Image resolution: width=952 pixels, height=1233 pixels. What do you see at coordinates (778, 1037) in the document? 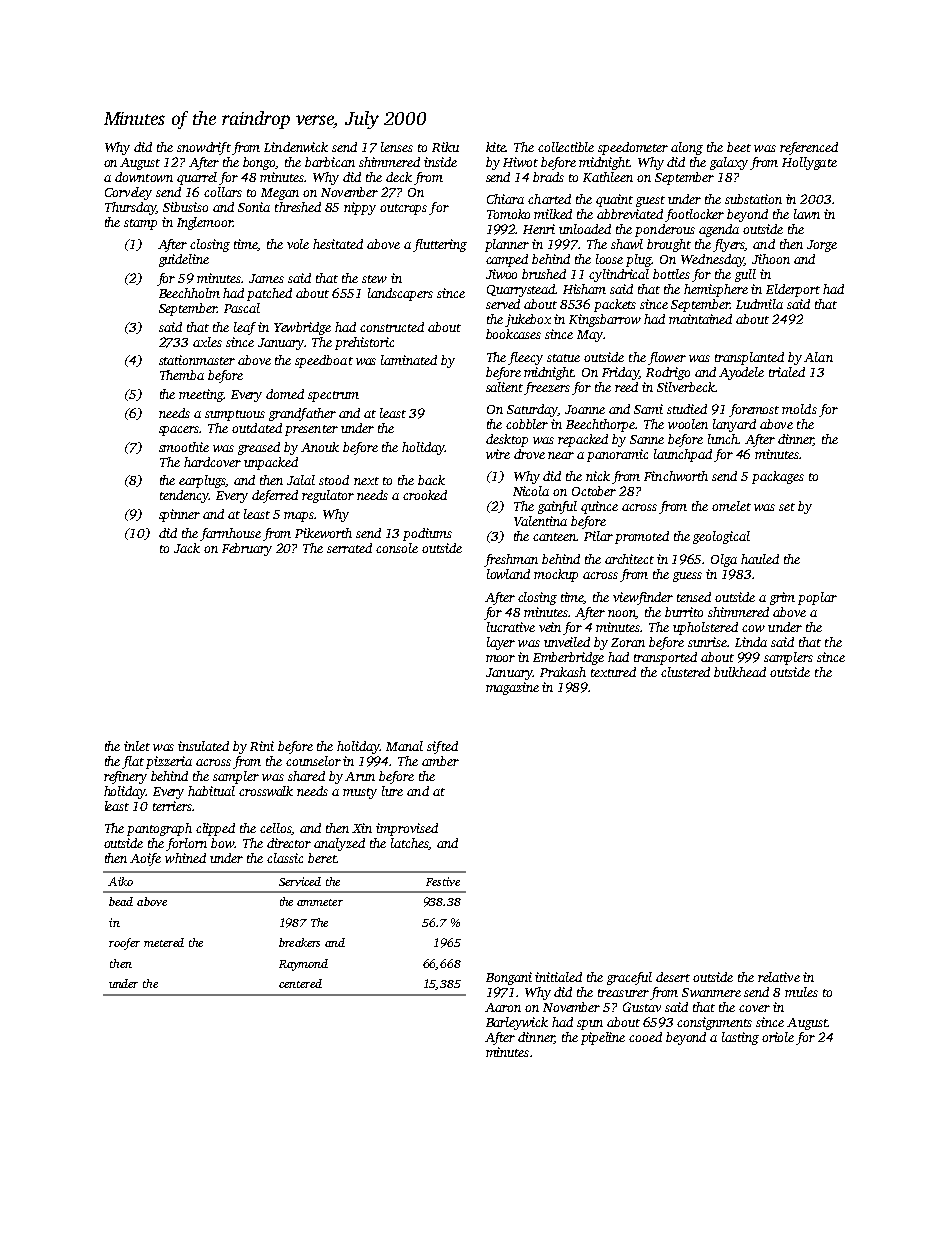
I see `oriole` at bounding box center [778, 1037].
